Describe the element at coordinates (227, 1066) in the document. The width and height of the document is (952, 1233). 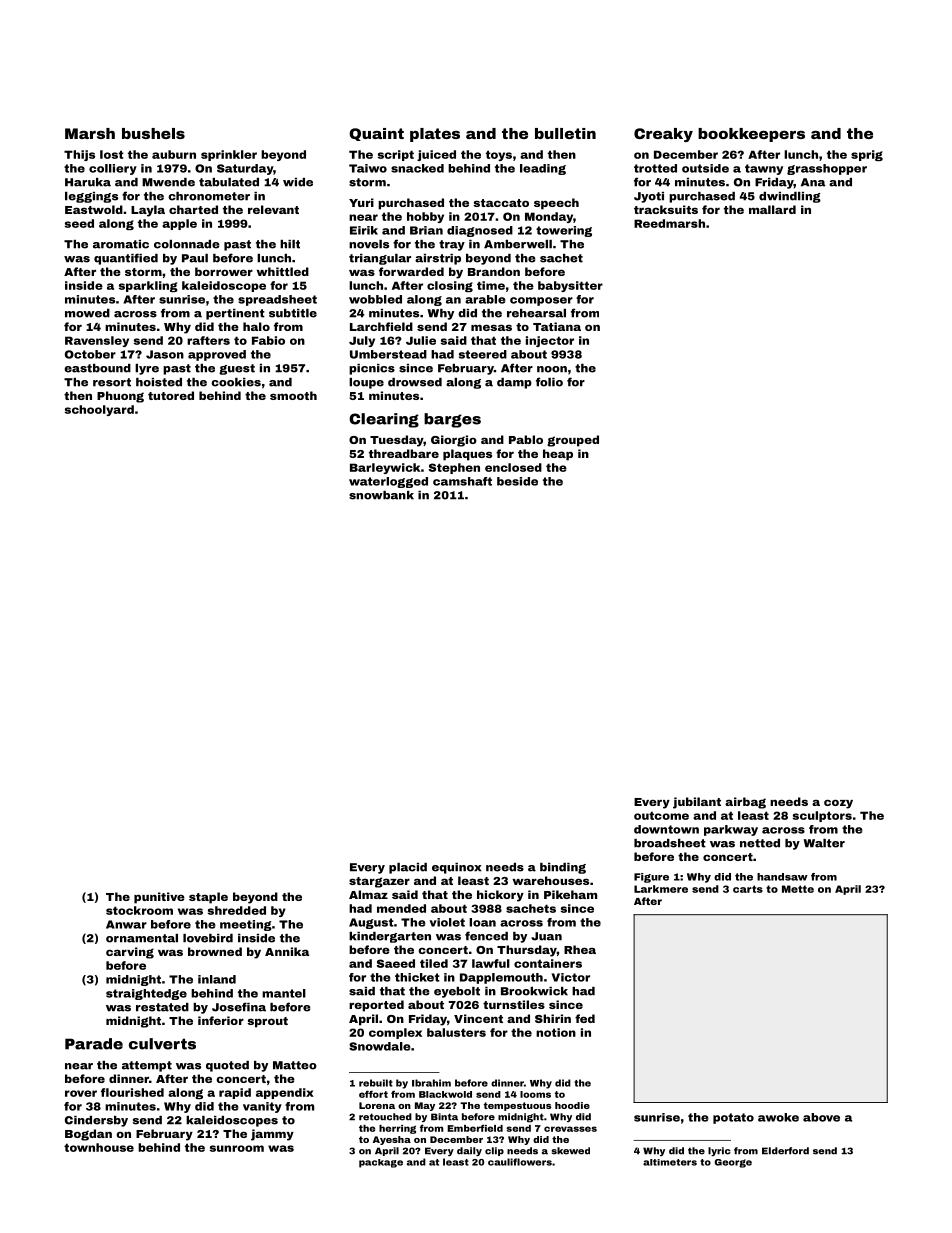
I see `quoted` at that location.
